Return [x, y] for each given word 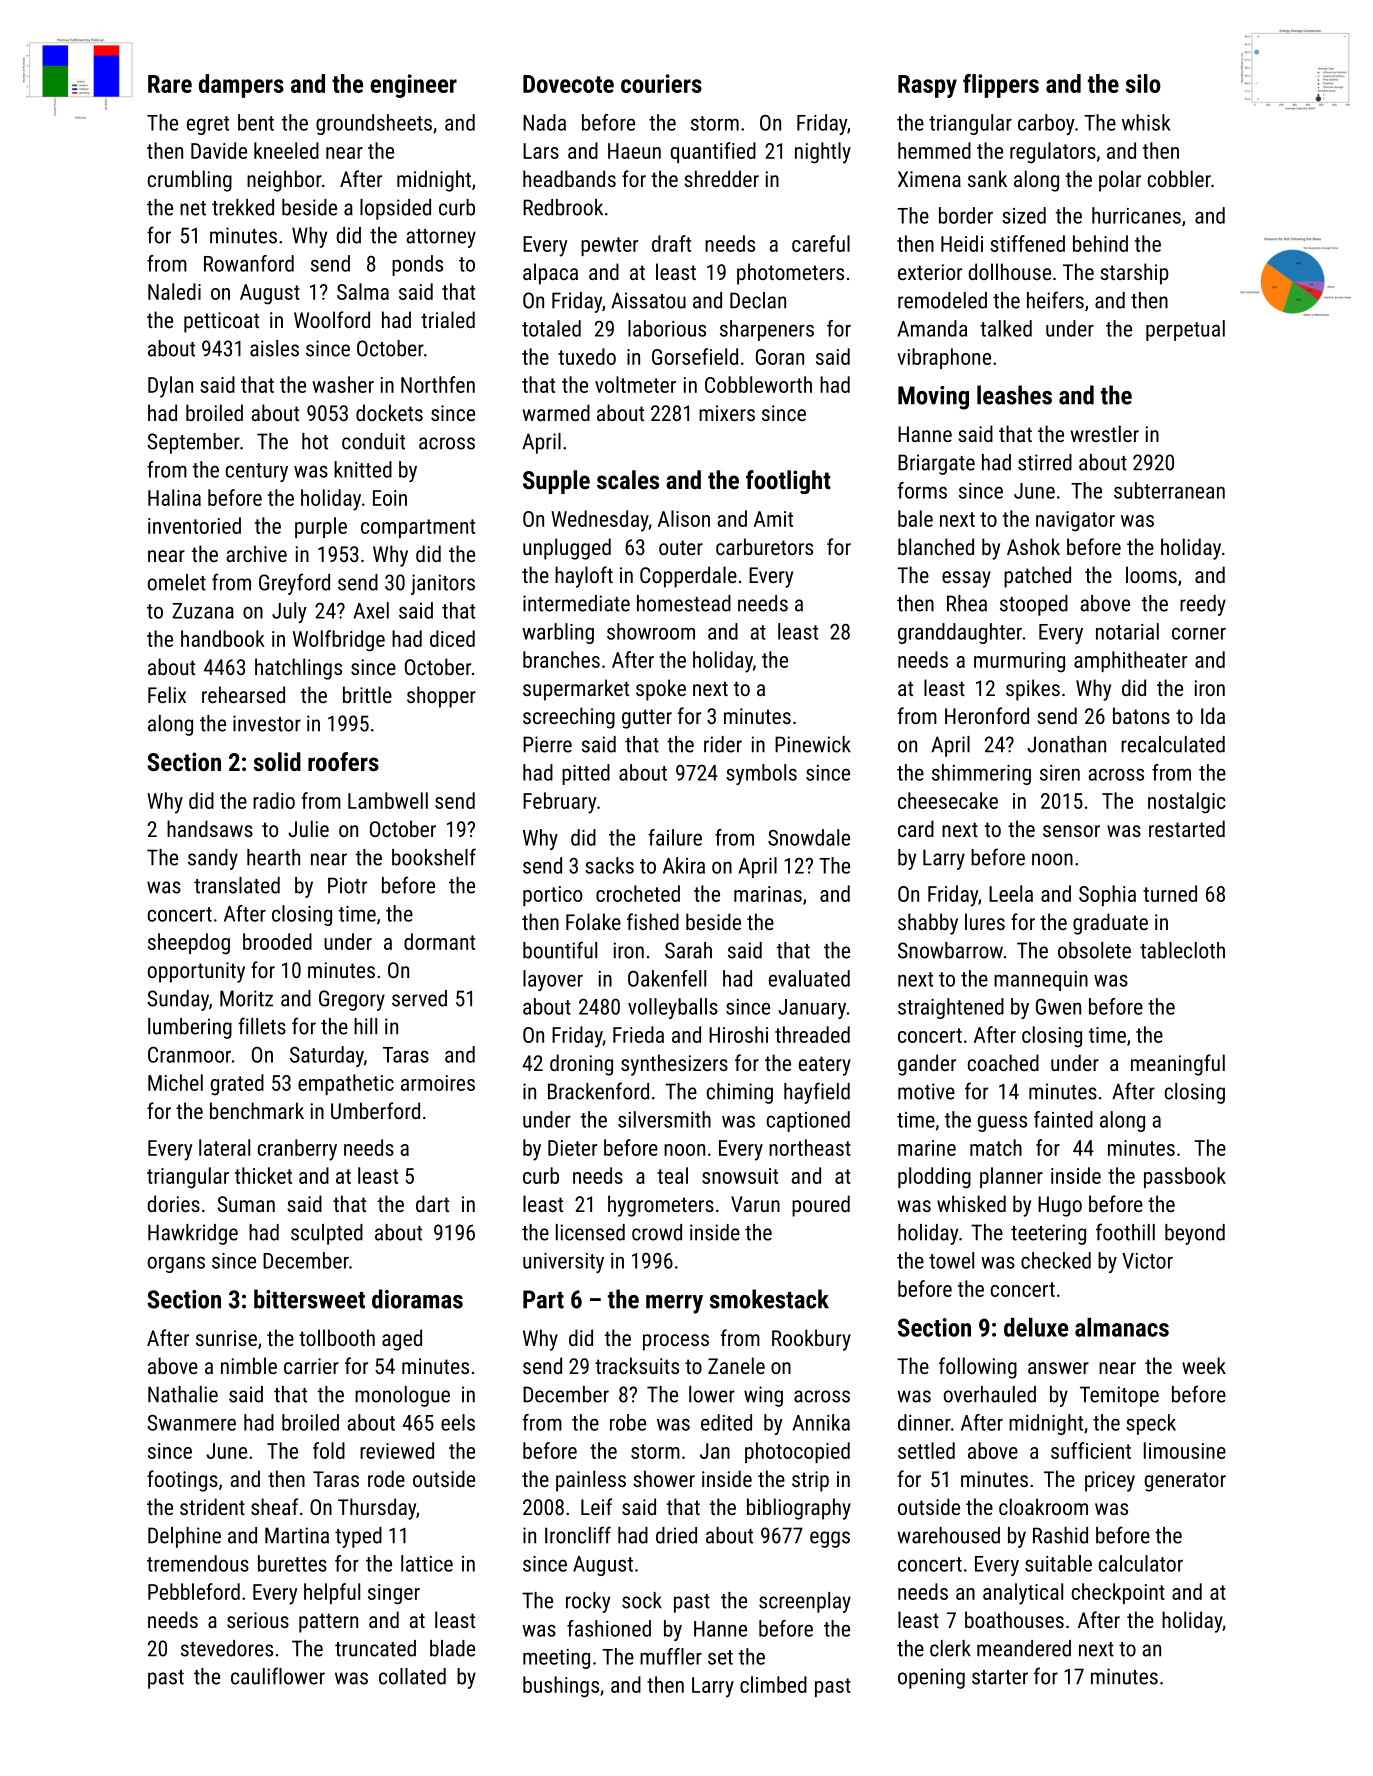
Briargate [936, 464]
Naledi [174, 291]
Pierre [547, 744]
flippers [1001, 86]
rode [386, 1478]
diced [452, 638]
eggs [830, 1539]
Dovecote [568, 84]
